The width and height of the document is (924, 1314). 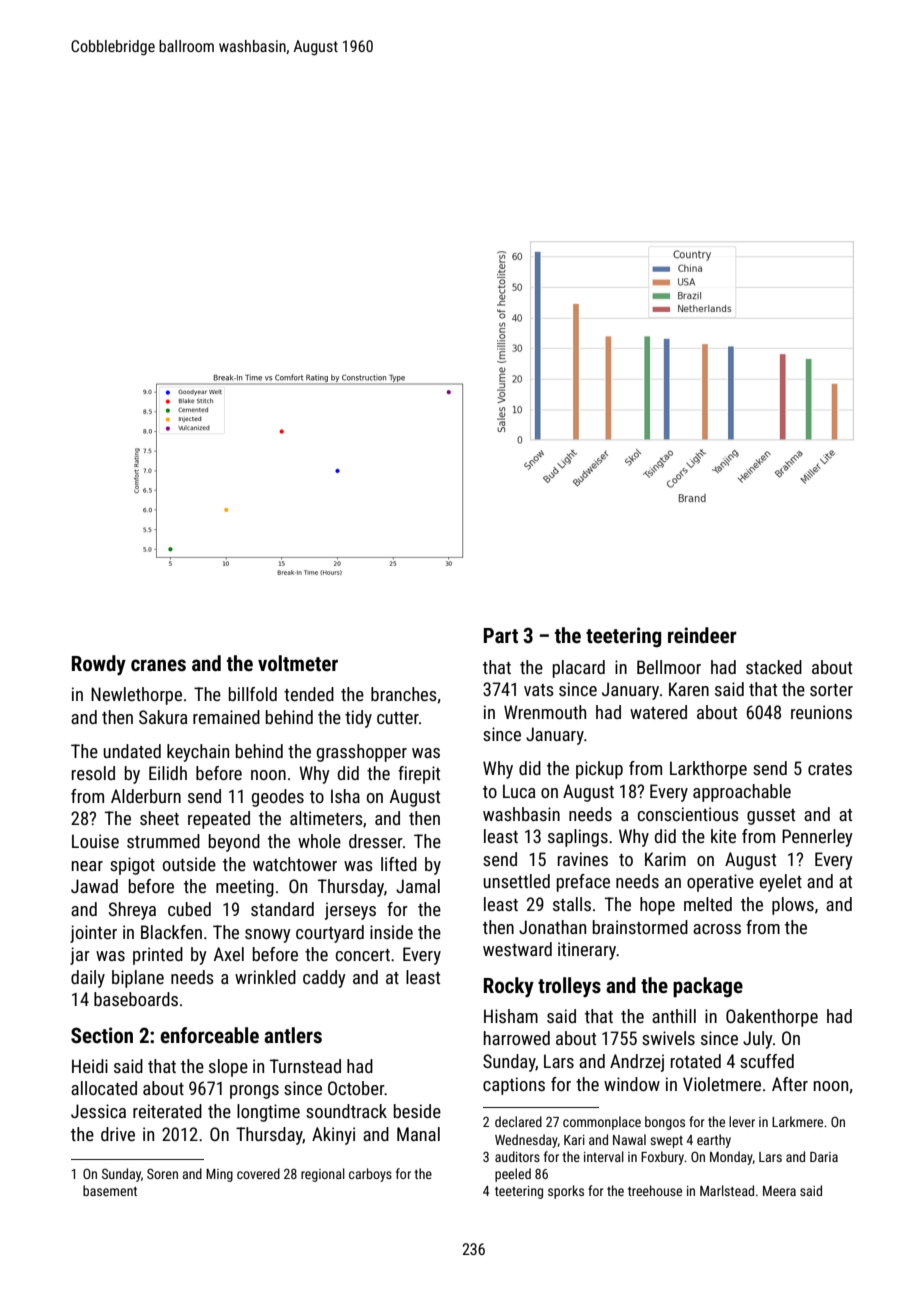 What do you see at coordinates (774, 667) in the document?
I see `stacked` at bounding box center [774, 667].
